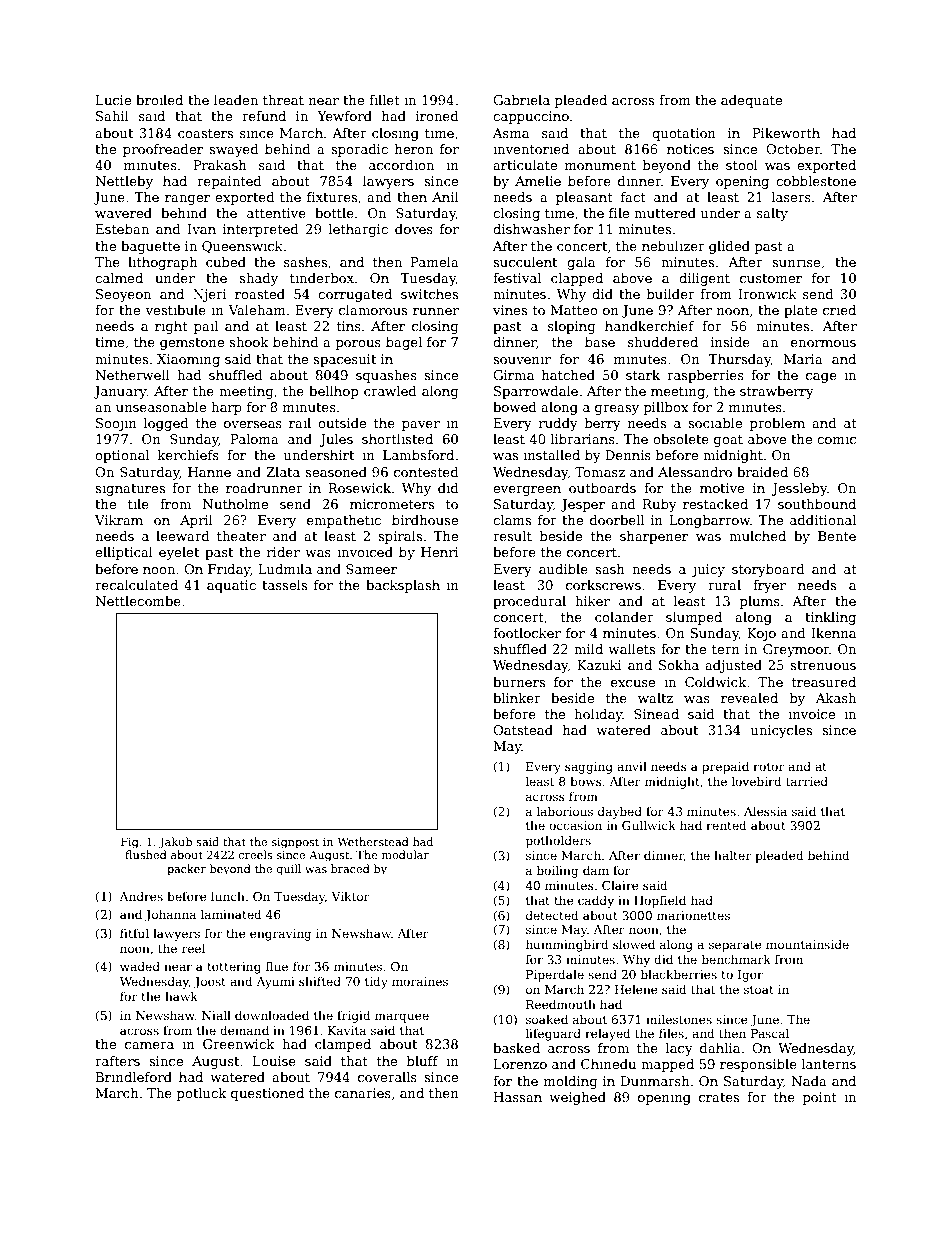  Describe the element at coordinates (839, 310) in the screenshot. I see `cried` at that location.
